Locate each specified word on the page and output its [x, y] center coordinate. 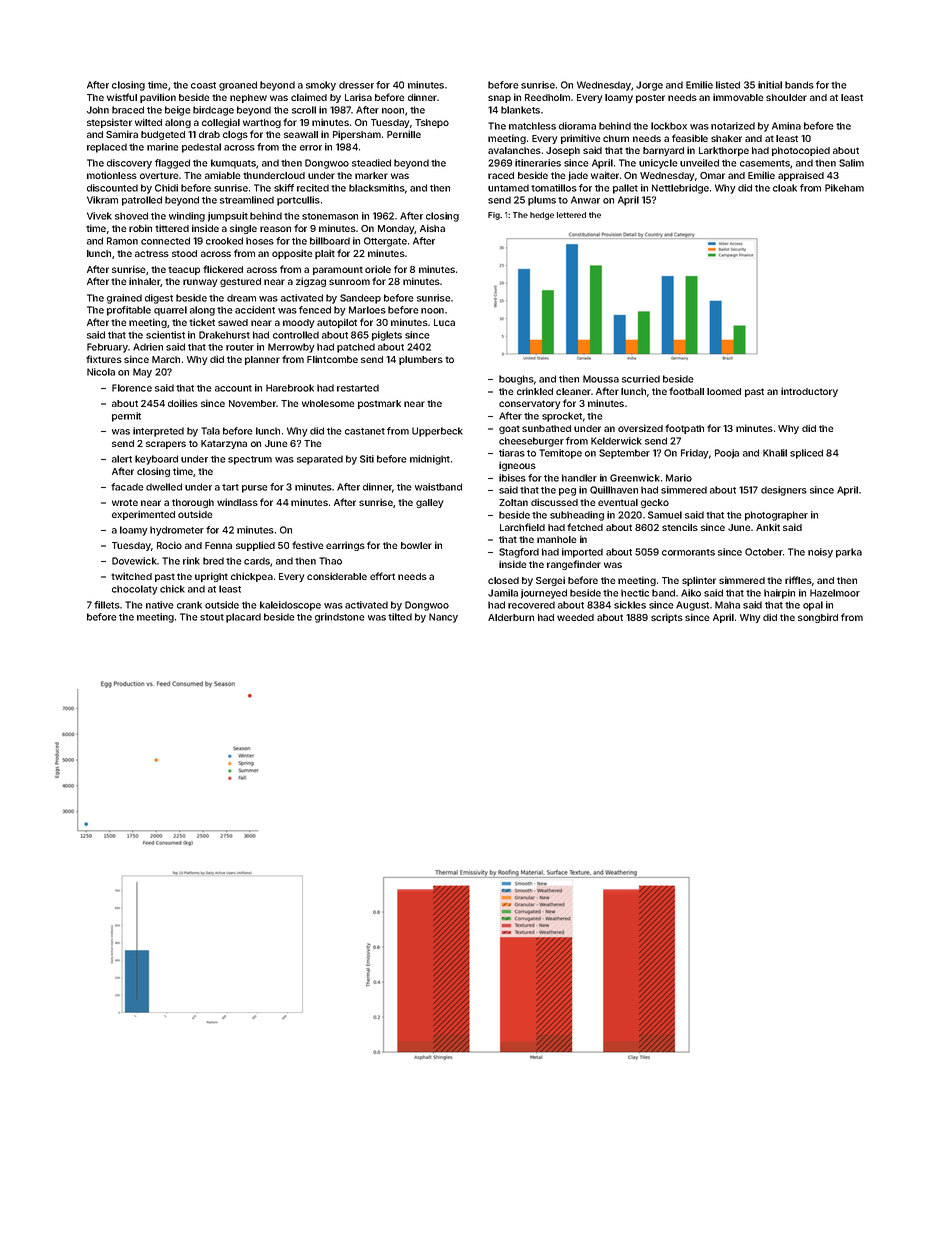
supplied [255, 546]
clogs [235, 135]
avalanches [514, 150]
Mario [679, 478]
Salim [851, 163]
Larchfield [522, 527]
